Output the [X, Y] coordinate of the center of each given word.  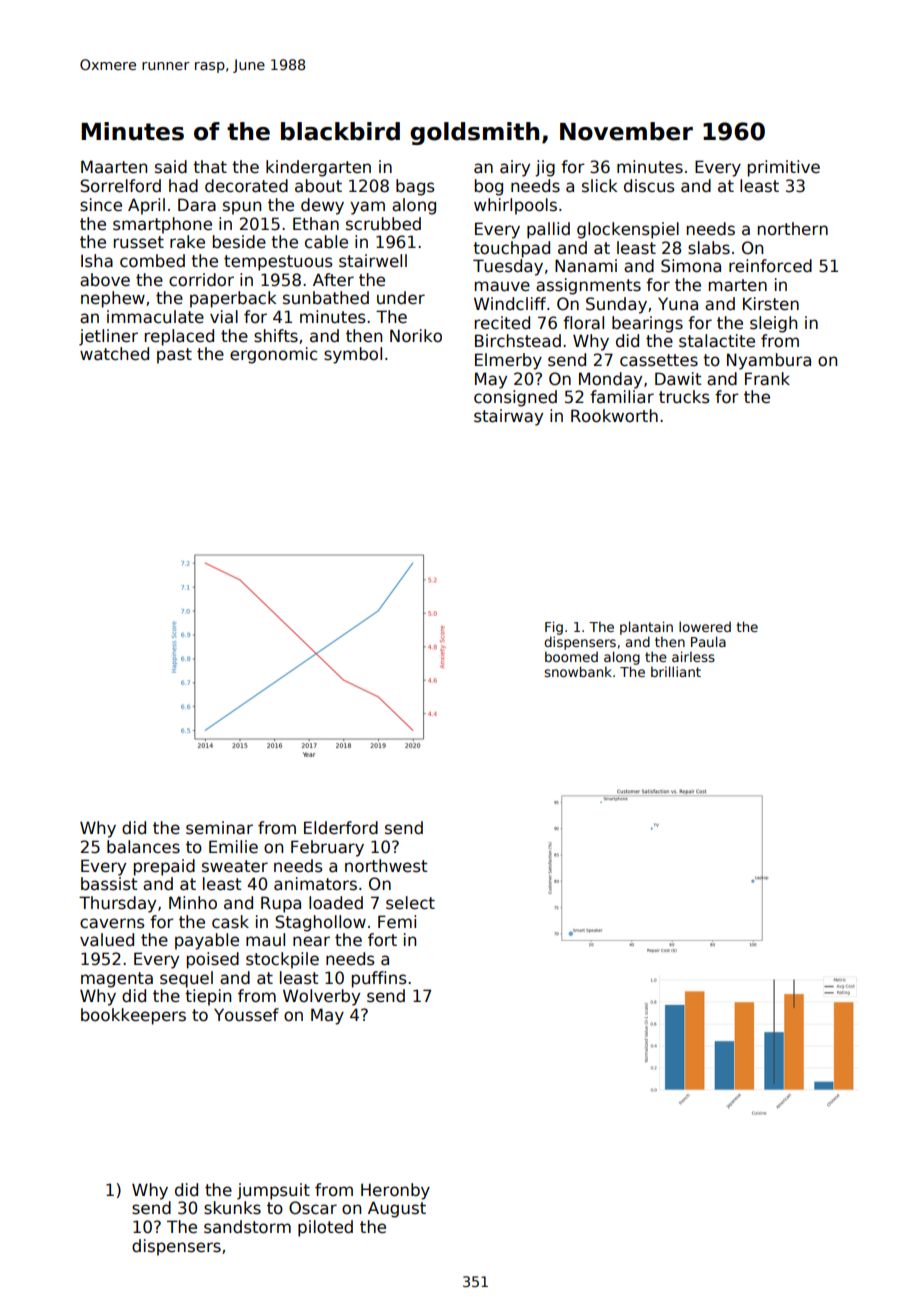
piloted [325, 1228]
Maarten [114, 167]
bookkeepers [133, 1016]
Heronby [395, 1191]
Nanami [586, 266]
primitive [784, 168]
